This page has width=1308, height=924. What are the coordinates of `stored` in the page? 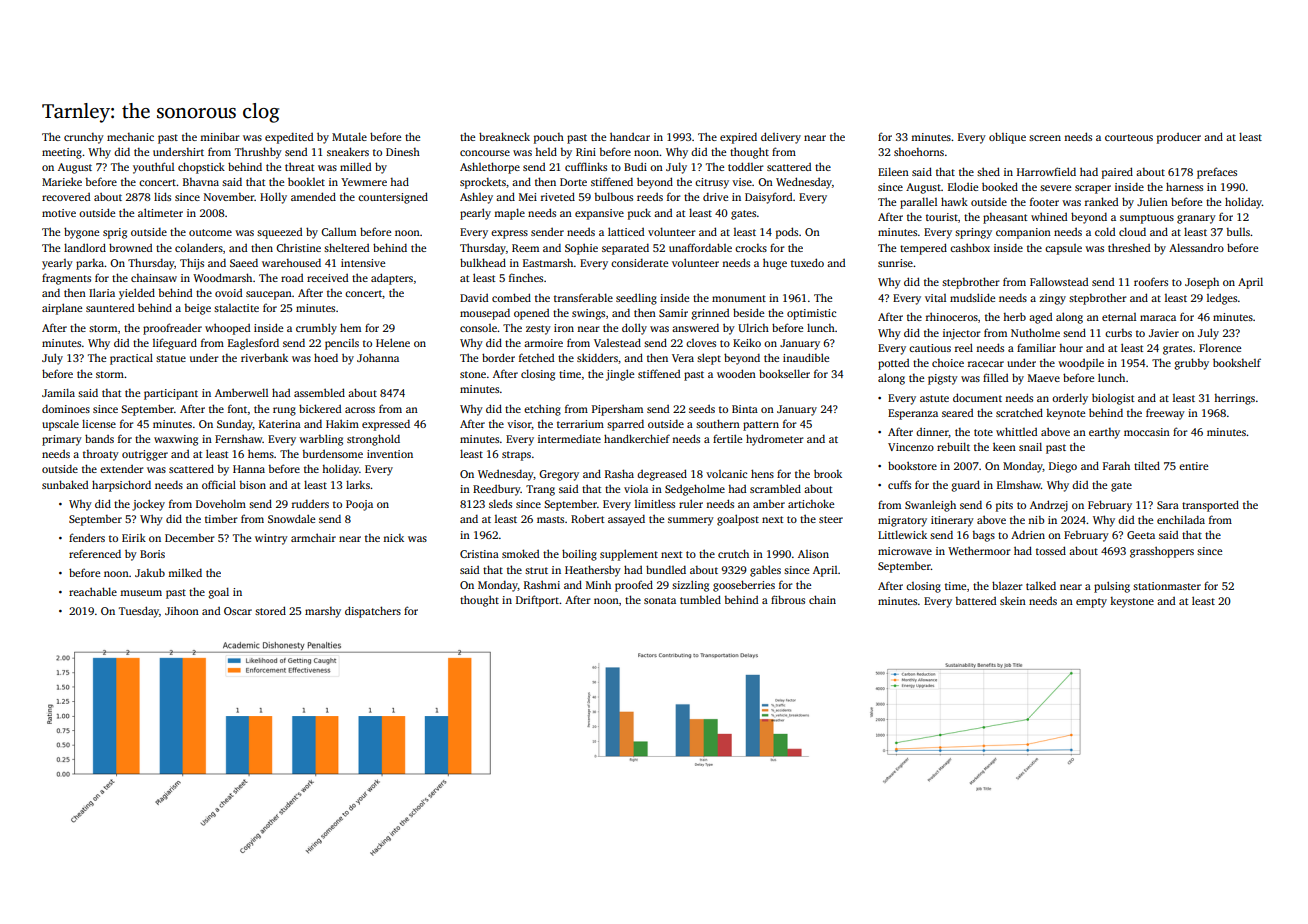 It's located at (270, 610).
